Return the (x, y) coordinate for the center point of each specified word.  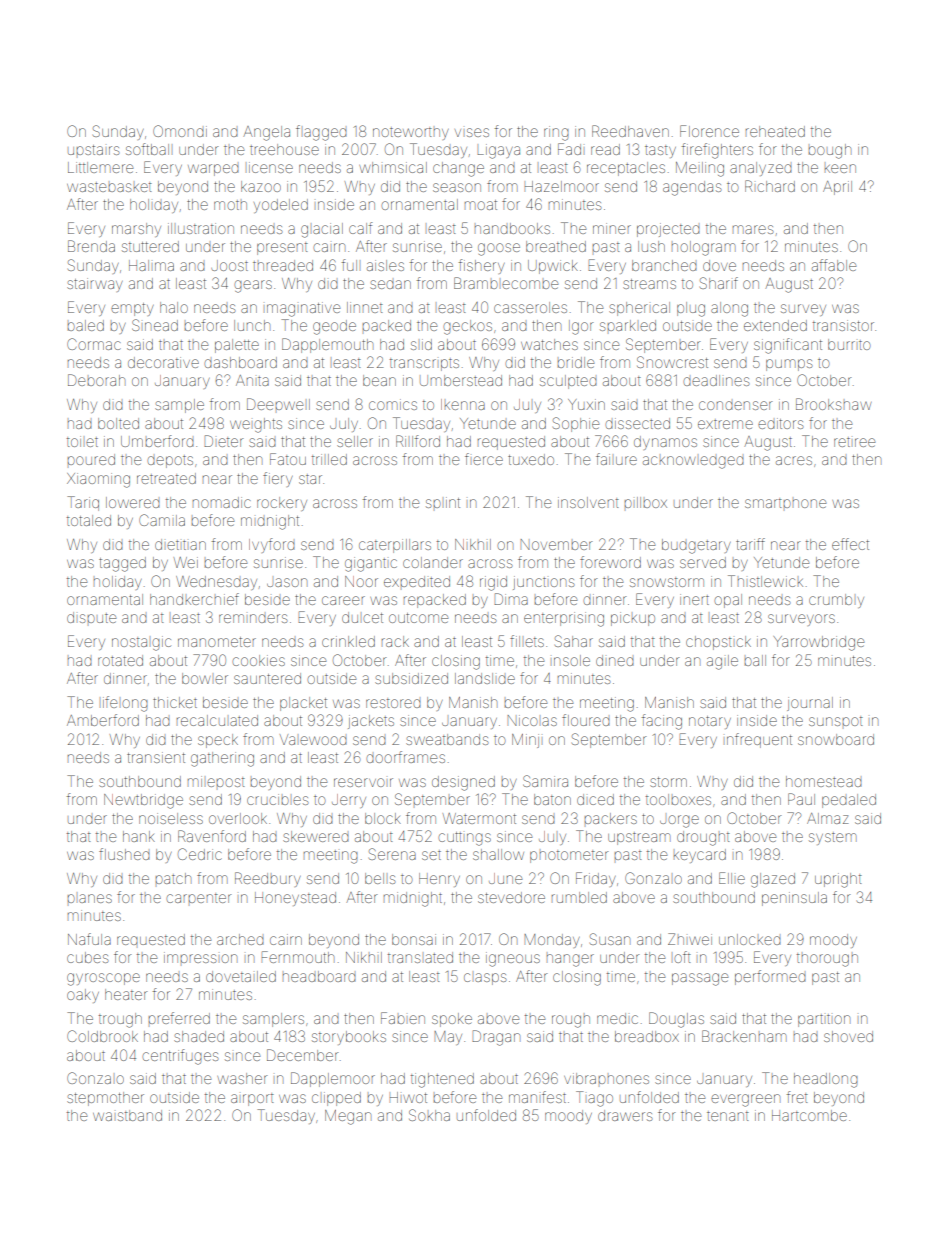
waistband (127, 1115)
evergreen (745, 1100)
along (729, 309)
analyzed (761, 169)
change (458, 169)
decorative (163, 362)
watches (549, 344)
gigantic (371, 564)
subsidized (411, 678)
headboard (319, 976)
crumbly (836, 601)
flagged (321, 133)
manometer (217, 642)
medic (617, 1018)
